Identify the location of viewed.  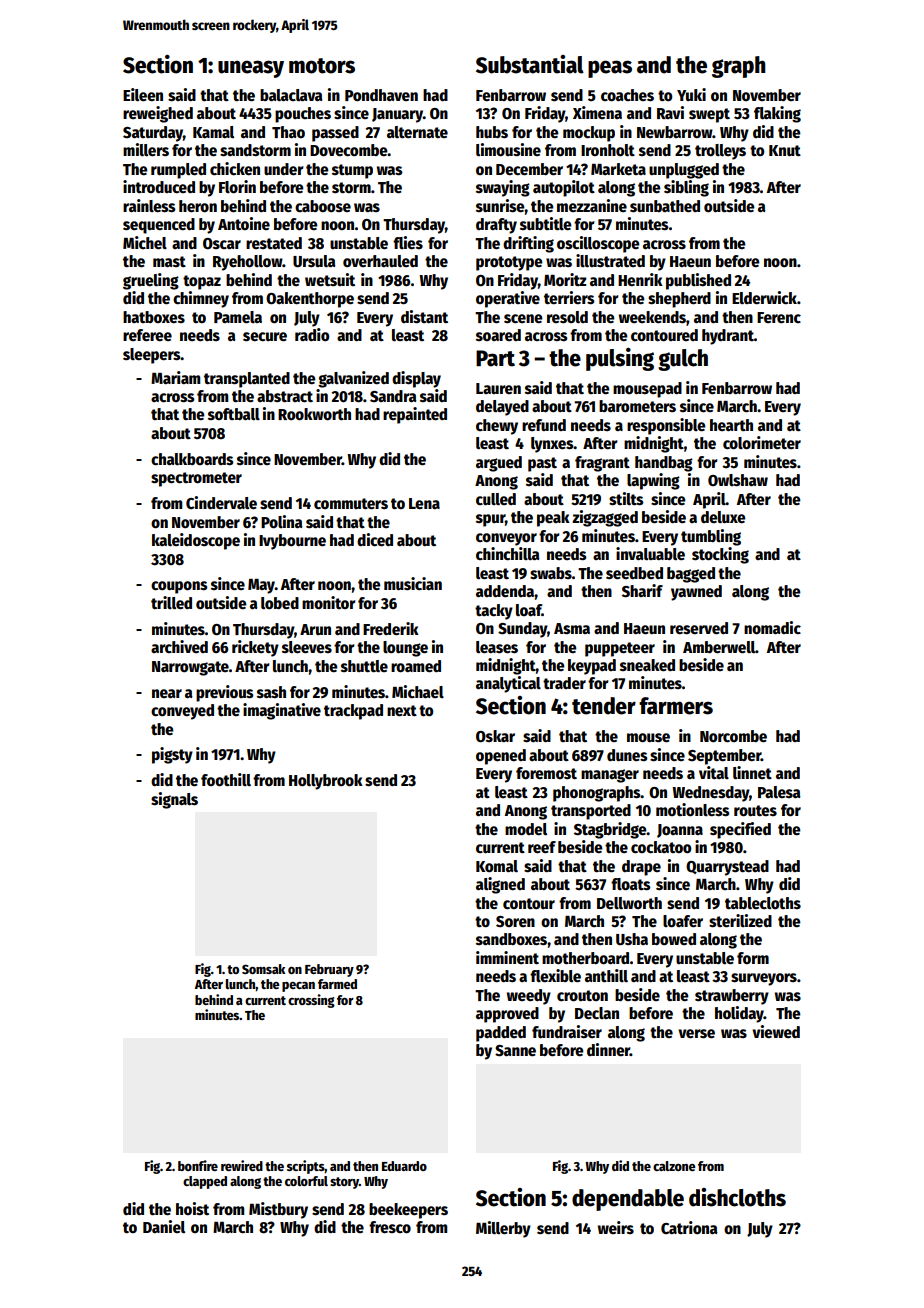
(776, 1031).
